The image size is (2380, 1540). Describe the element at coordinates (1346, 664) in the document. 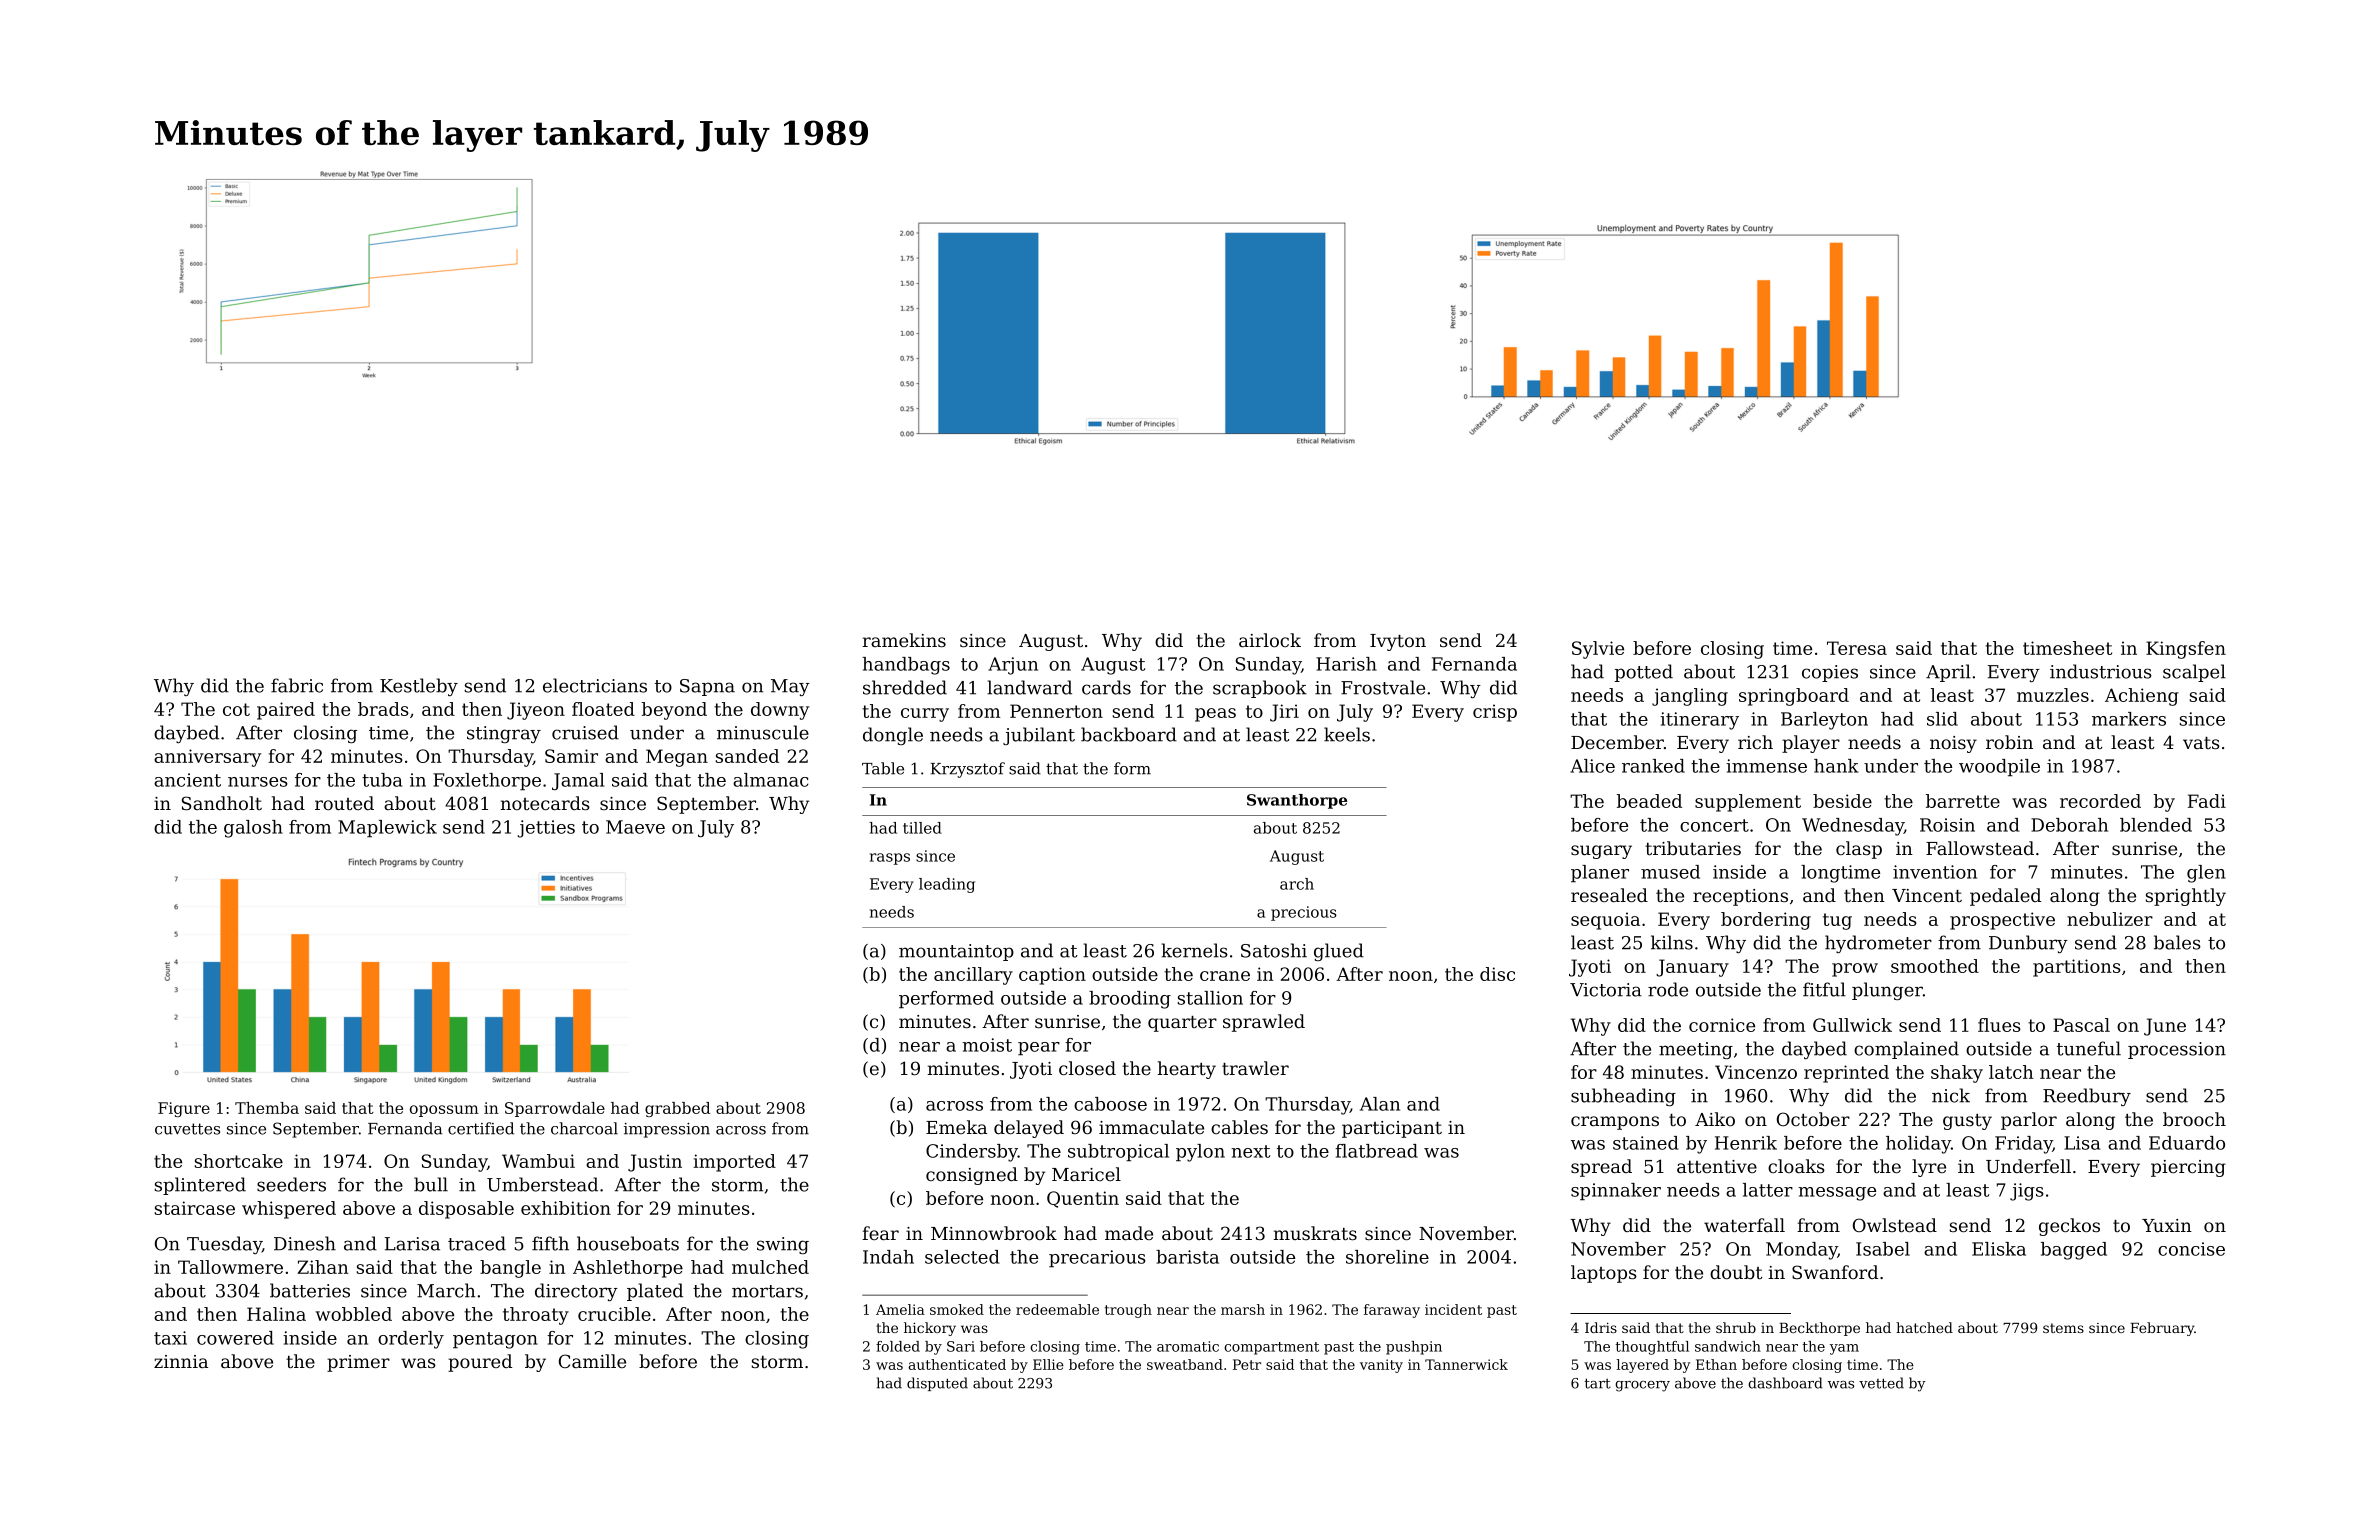

I see `Harish` at that location.
